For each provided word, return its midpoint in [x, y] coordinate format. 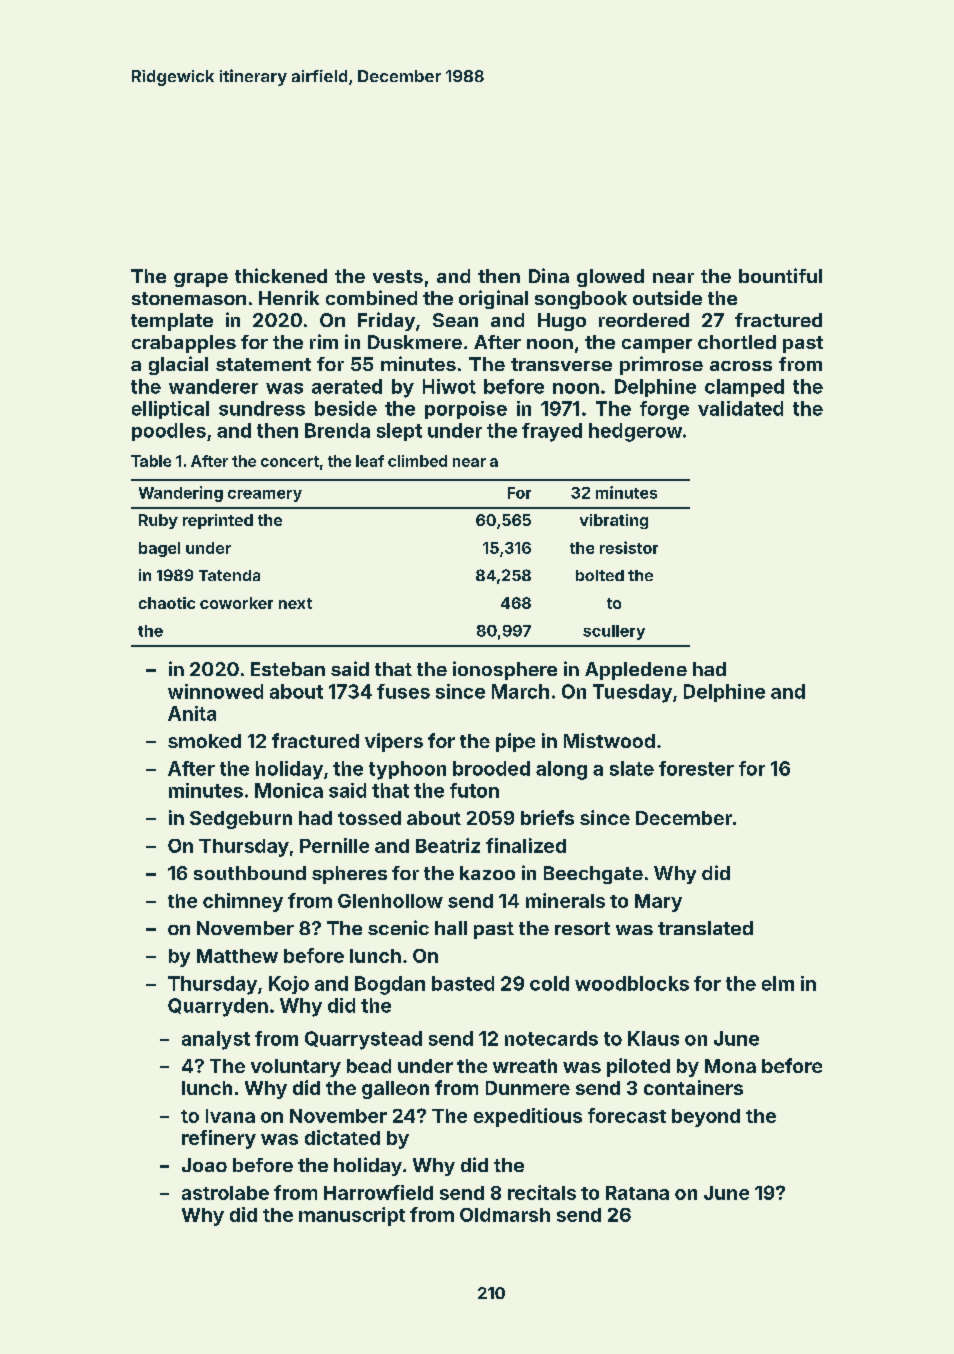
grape [201, 280]
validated [740, 408]
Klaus [653, 1038]
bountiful [780, 275]
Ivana [230, 1116]
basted [463, 983]
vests [398, 276]
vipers [394, 742]
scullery [614, 632]
